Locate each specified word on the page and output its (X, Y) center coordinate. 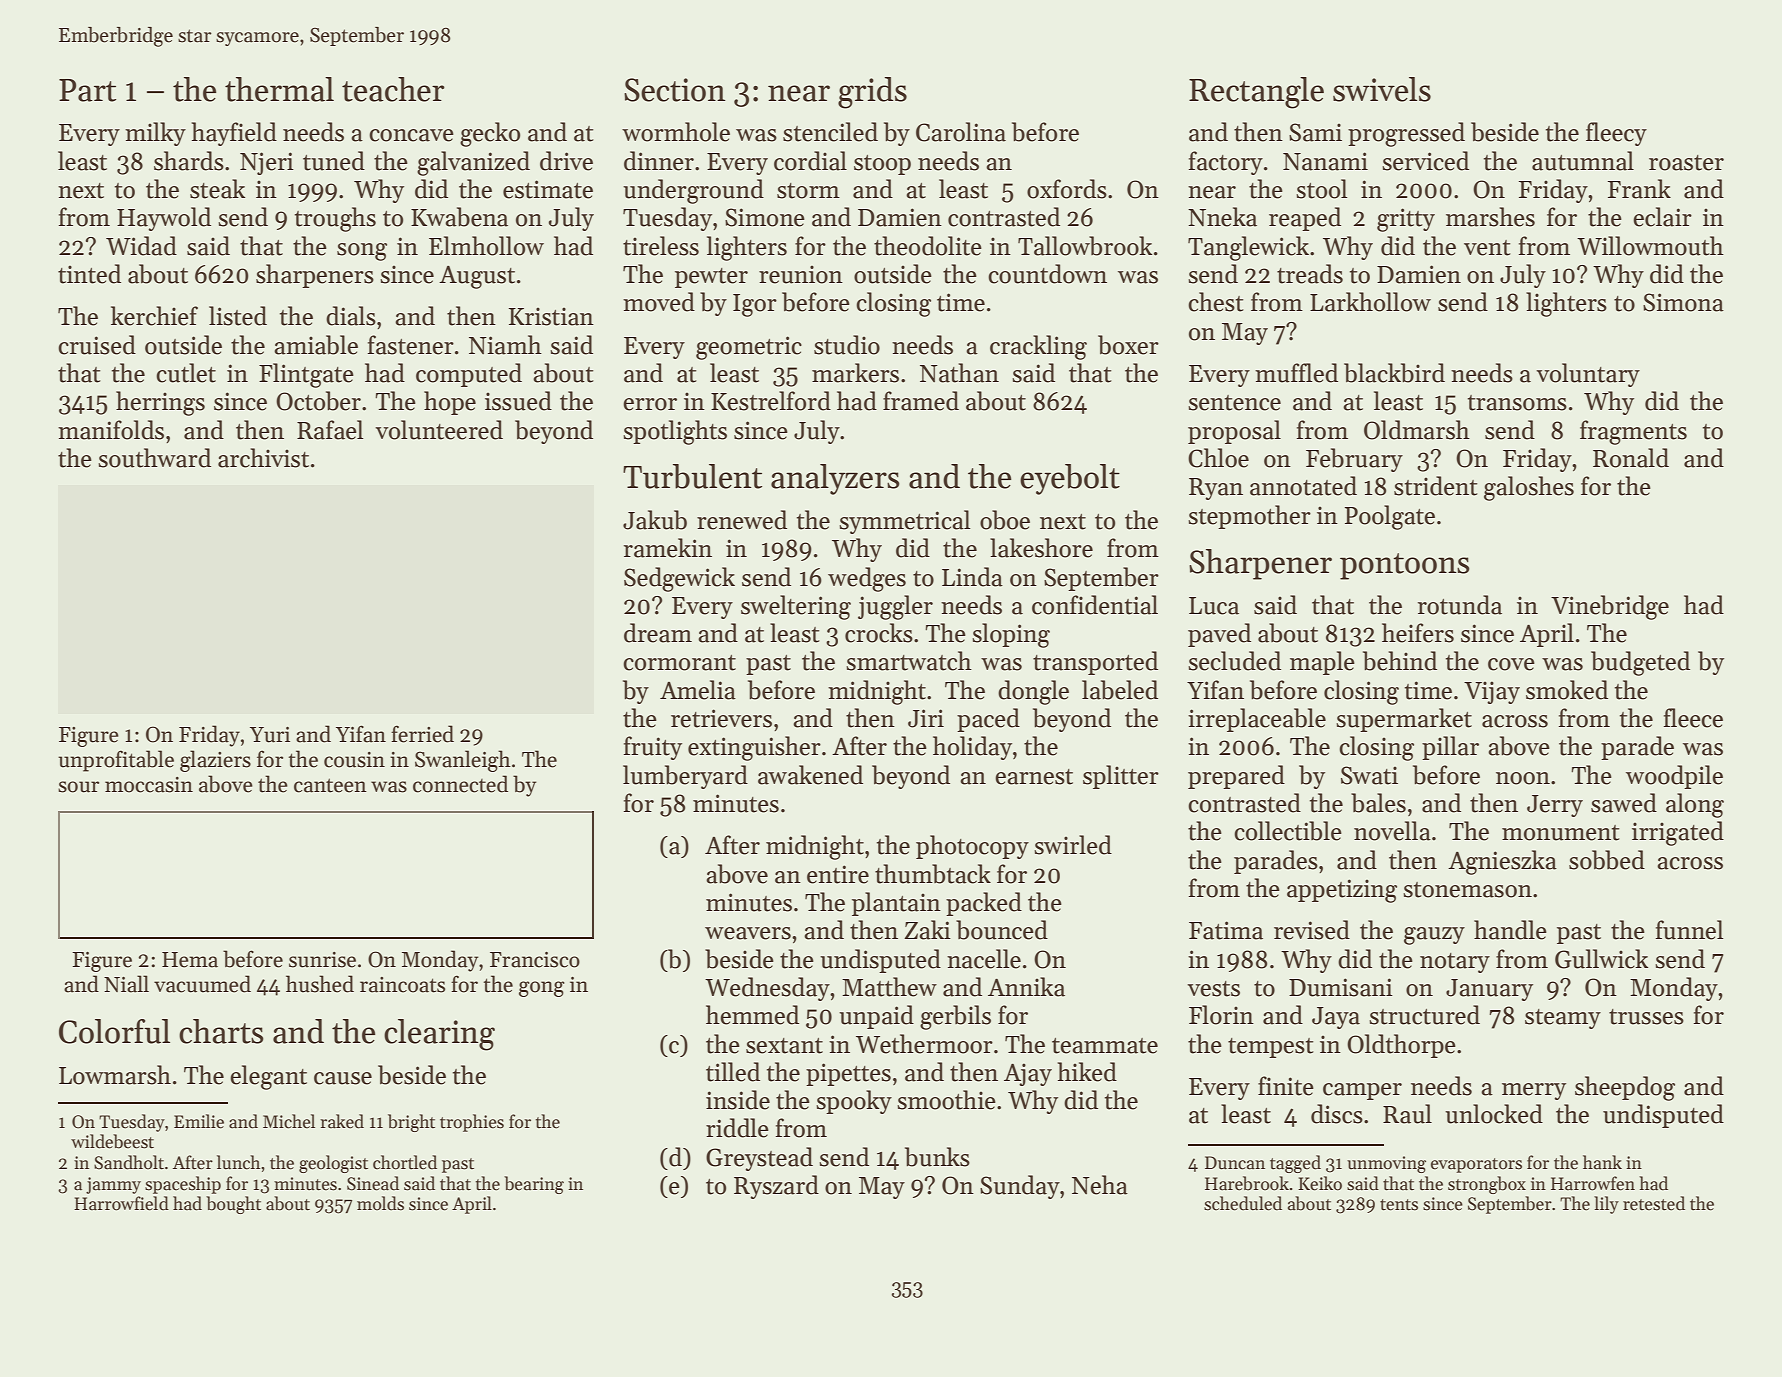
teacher (393, 89)
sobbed (1607, 860)
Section (675, 90)
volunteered (439, 430)
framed (921, 401)
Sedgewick (679, 579)
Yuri (270, 735)
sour (78, 787)
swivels (1382, 89)
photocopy (972, 847)
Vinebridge (1610, 607)
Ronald (1631, 458)
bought (233, 1205)
